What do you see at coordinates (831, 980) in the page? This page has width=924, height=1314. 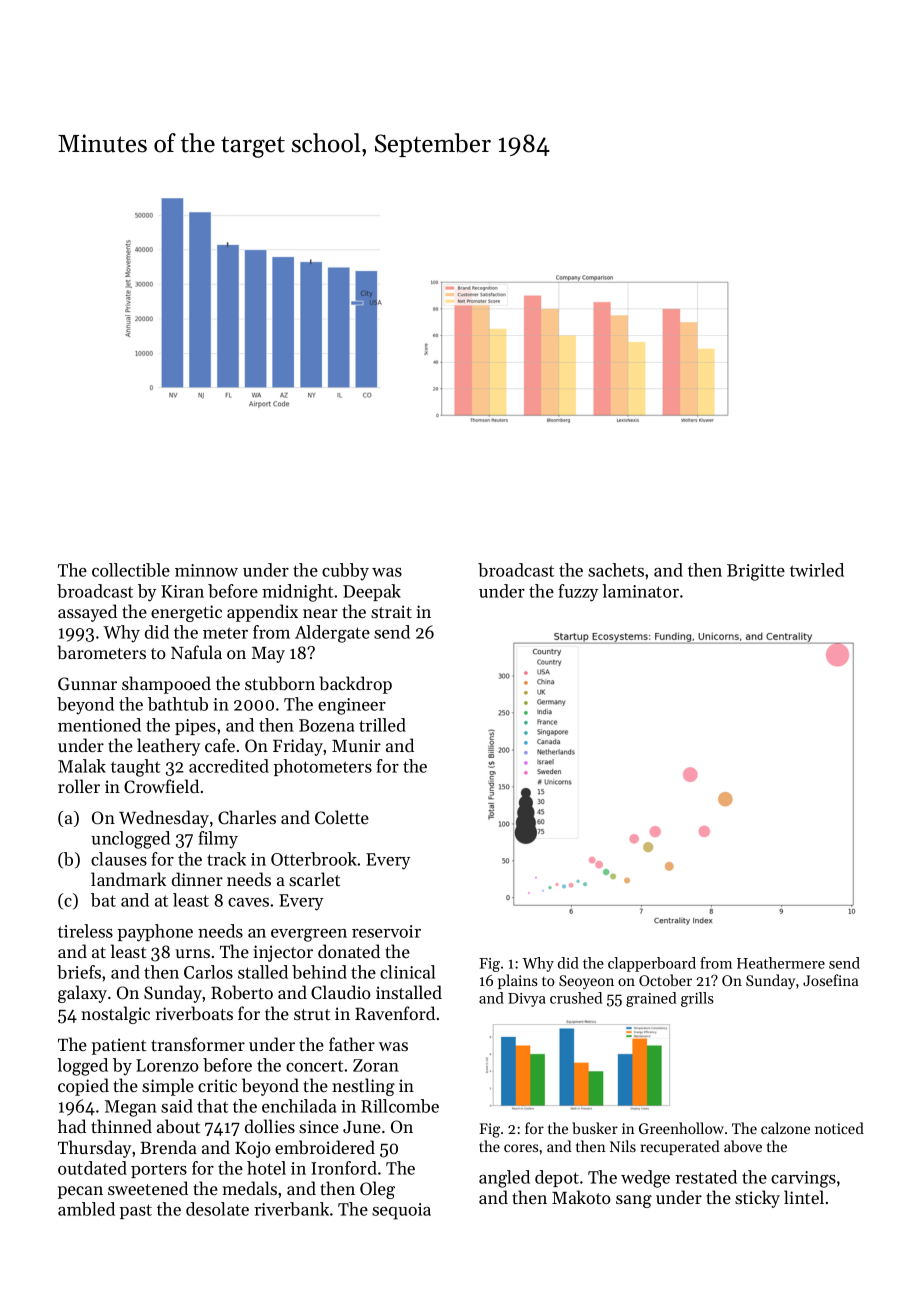 I see `Josefina` at bounding box center [831, 980].
